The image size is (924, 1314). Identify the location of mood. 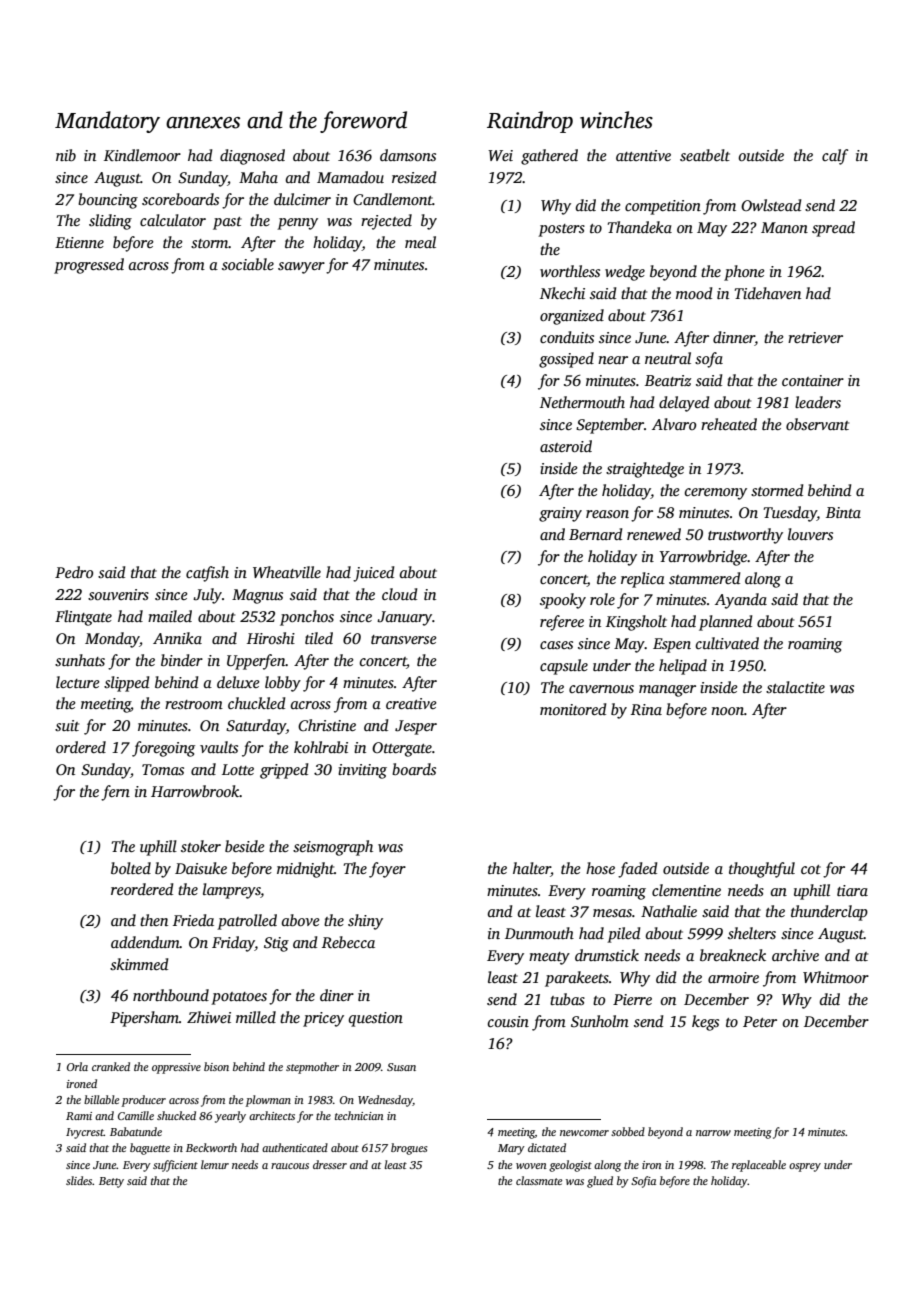
(694, 293).
